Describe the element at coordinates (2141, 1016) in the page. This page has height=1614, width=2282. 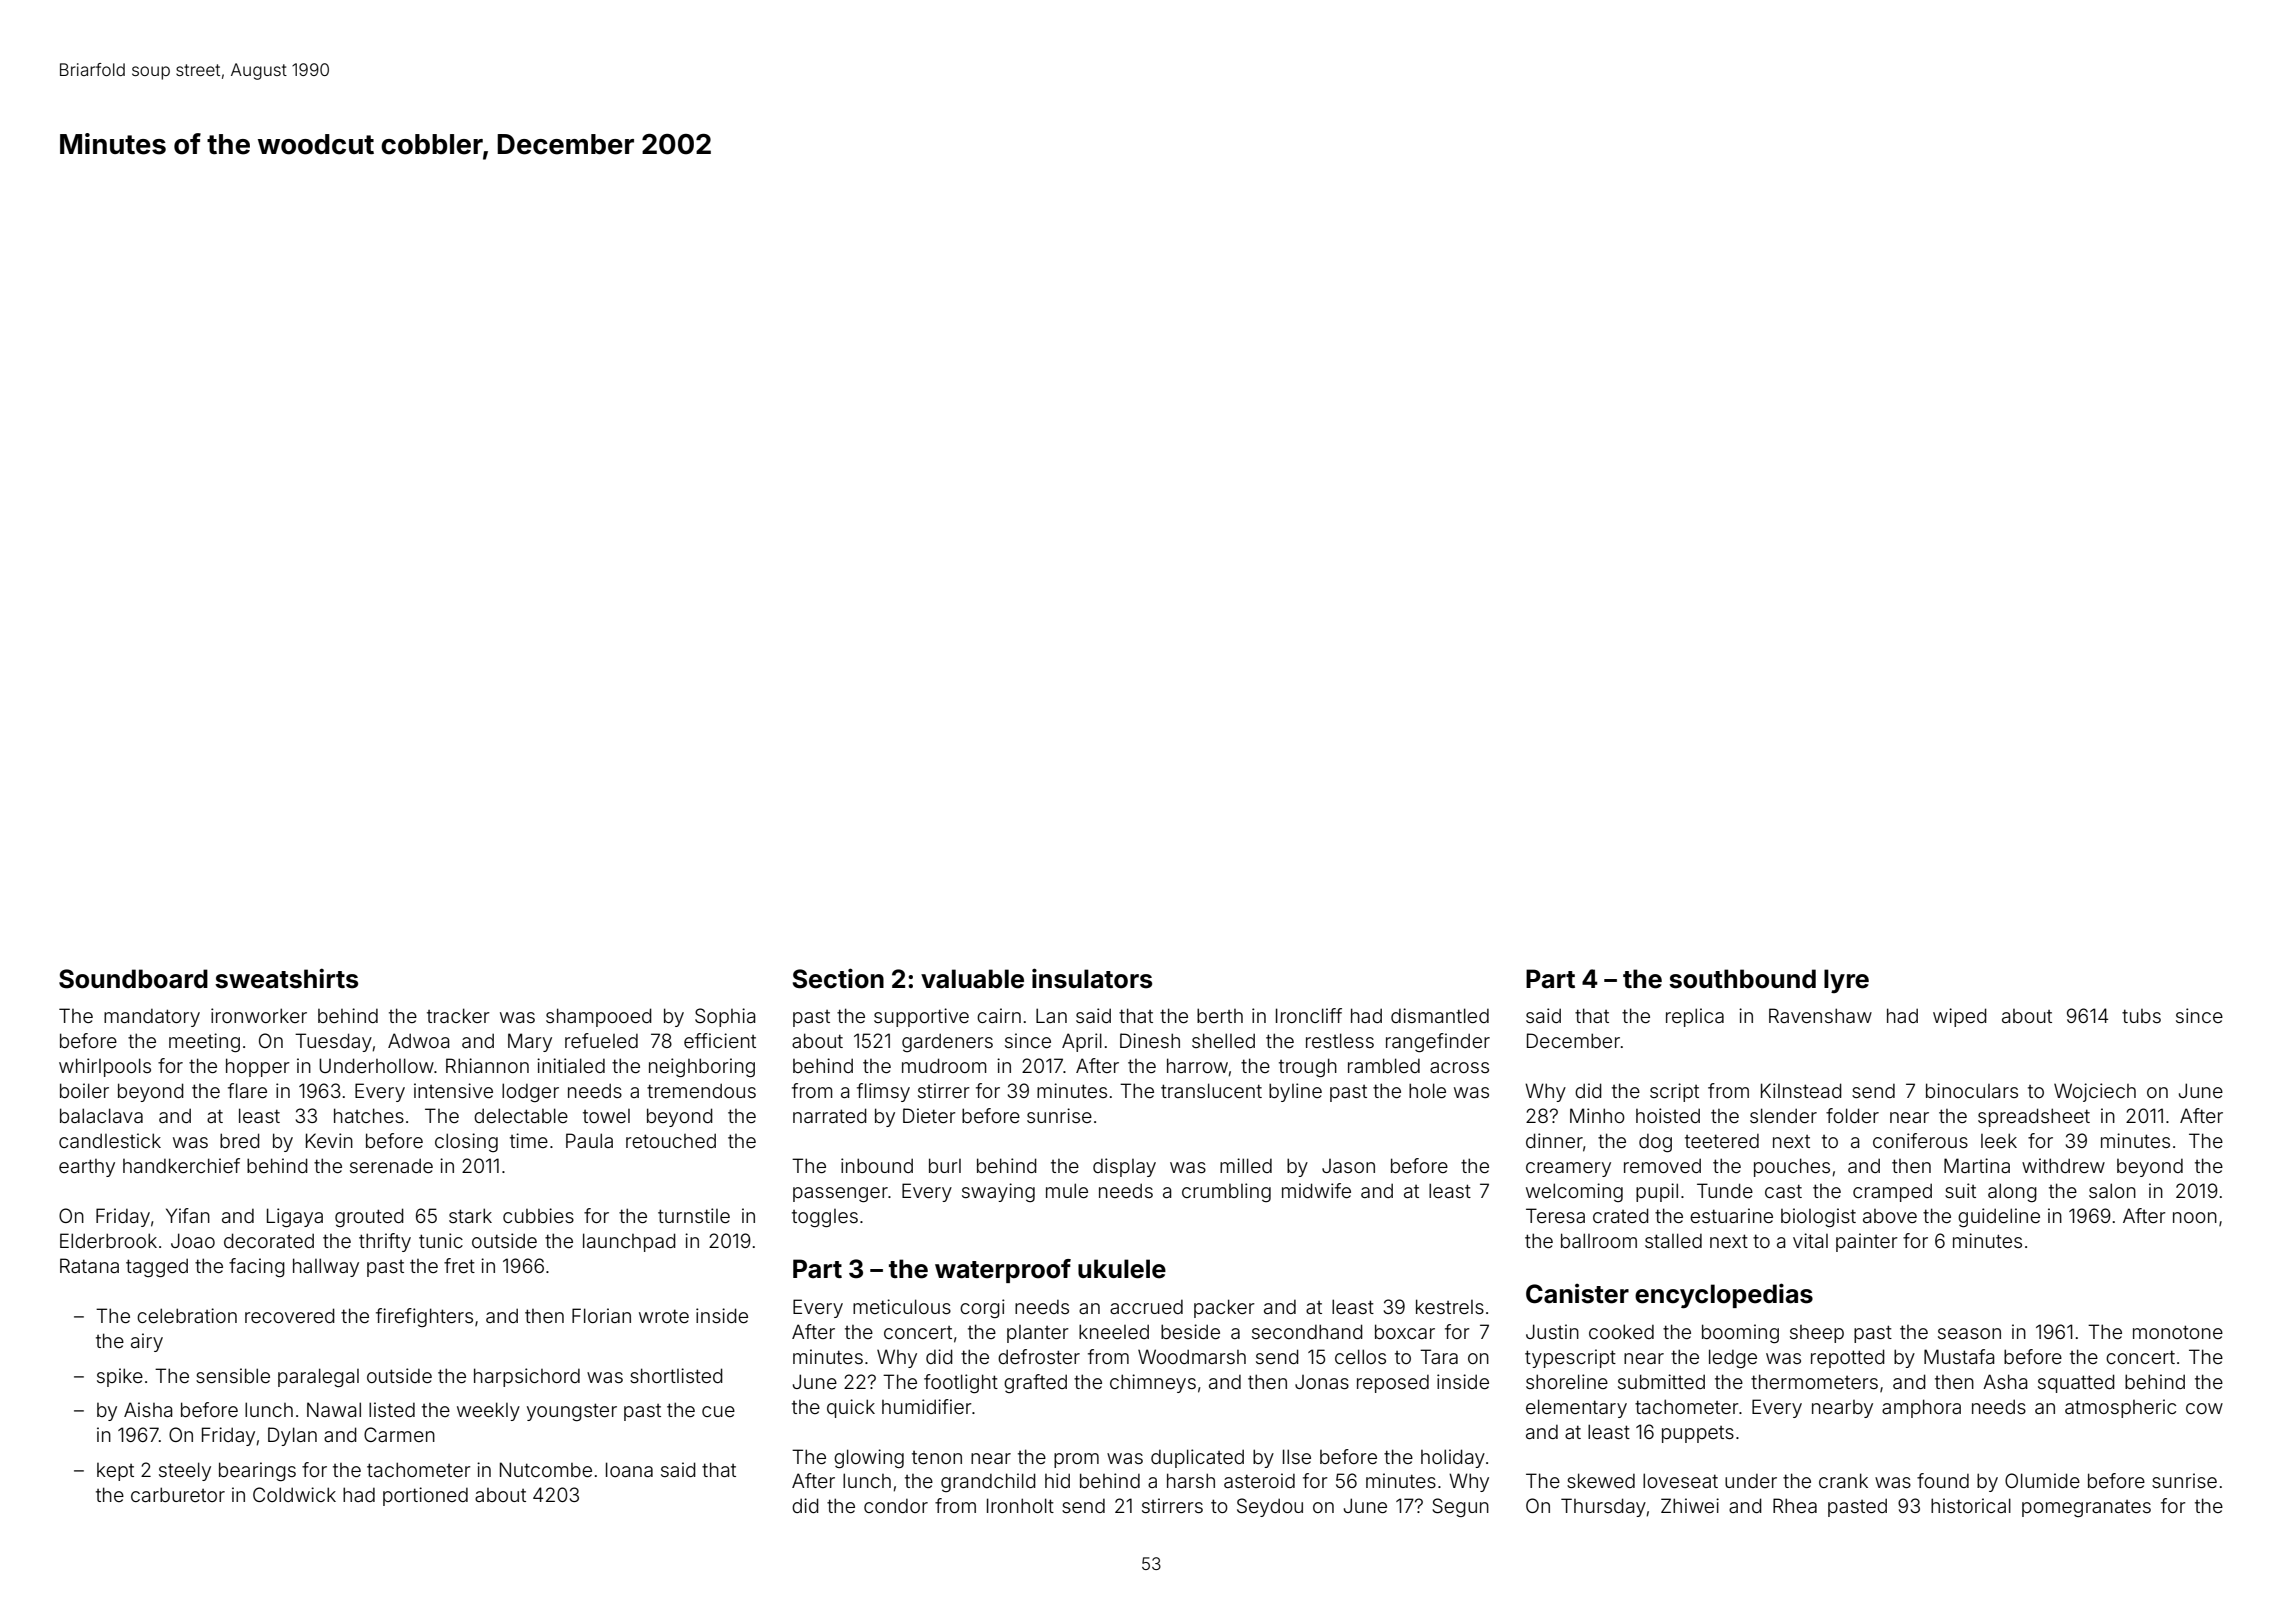
I see `tubs` at that location.
